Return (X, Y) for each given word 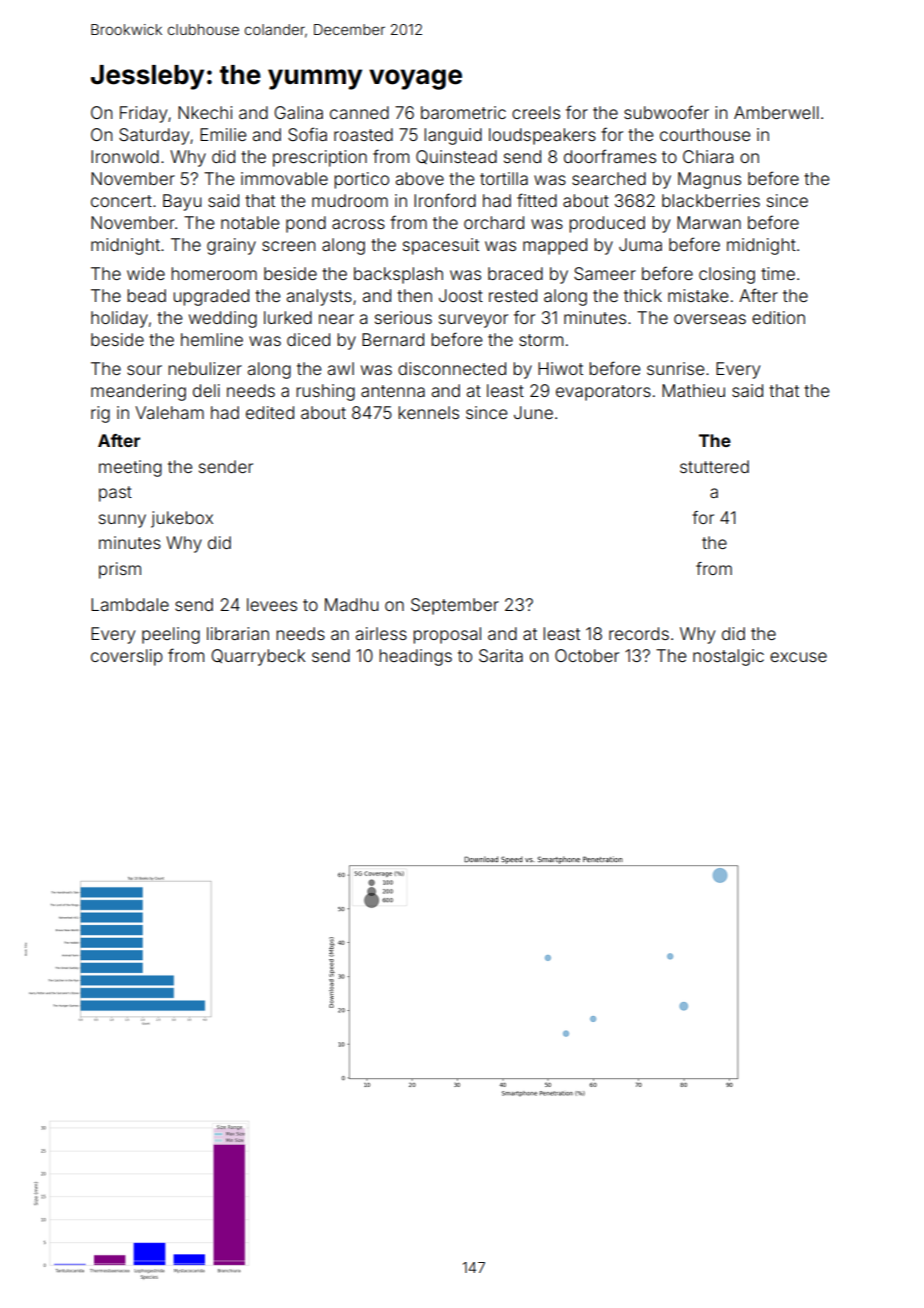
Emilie (223, 134)
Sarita (501, 655)
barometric (463, 112)
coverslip (127, 657)
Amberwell (776, 112)
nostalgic (728, 657)
